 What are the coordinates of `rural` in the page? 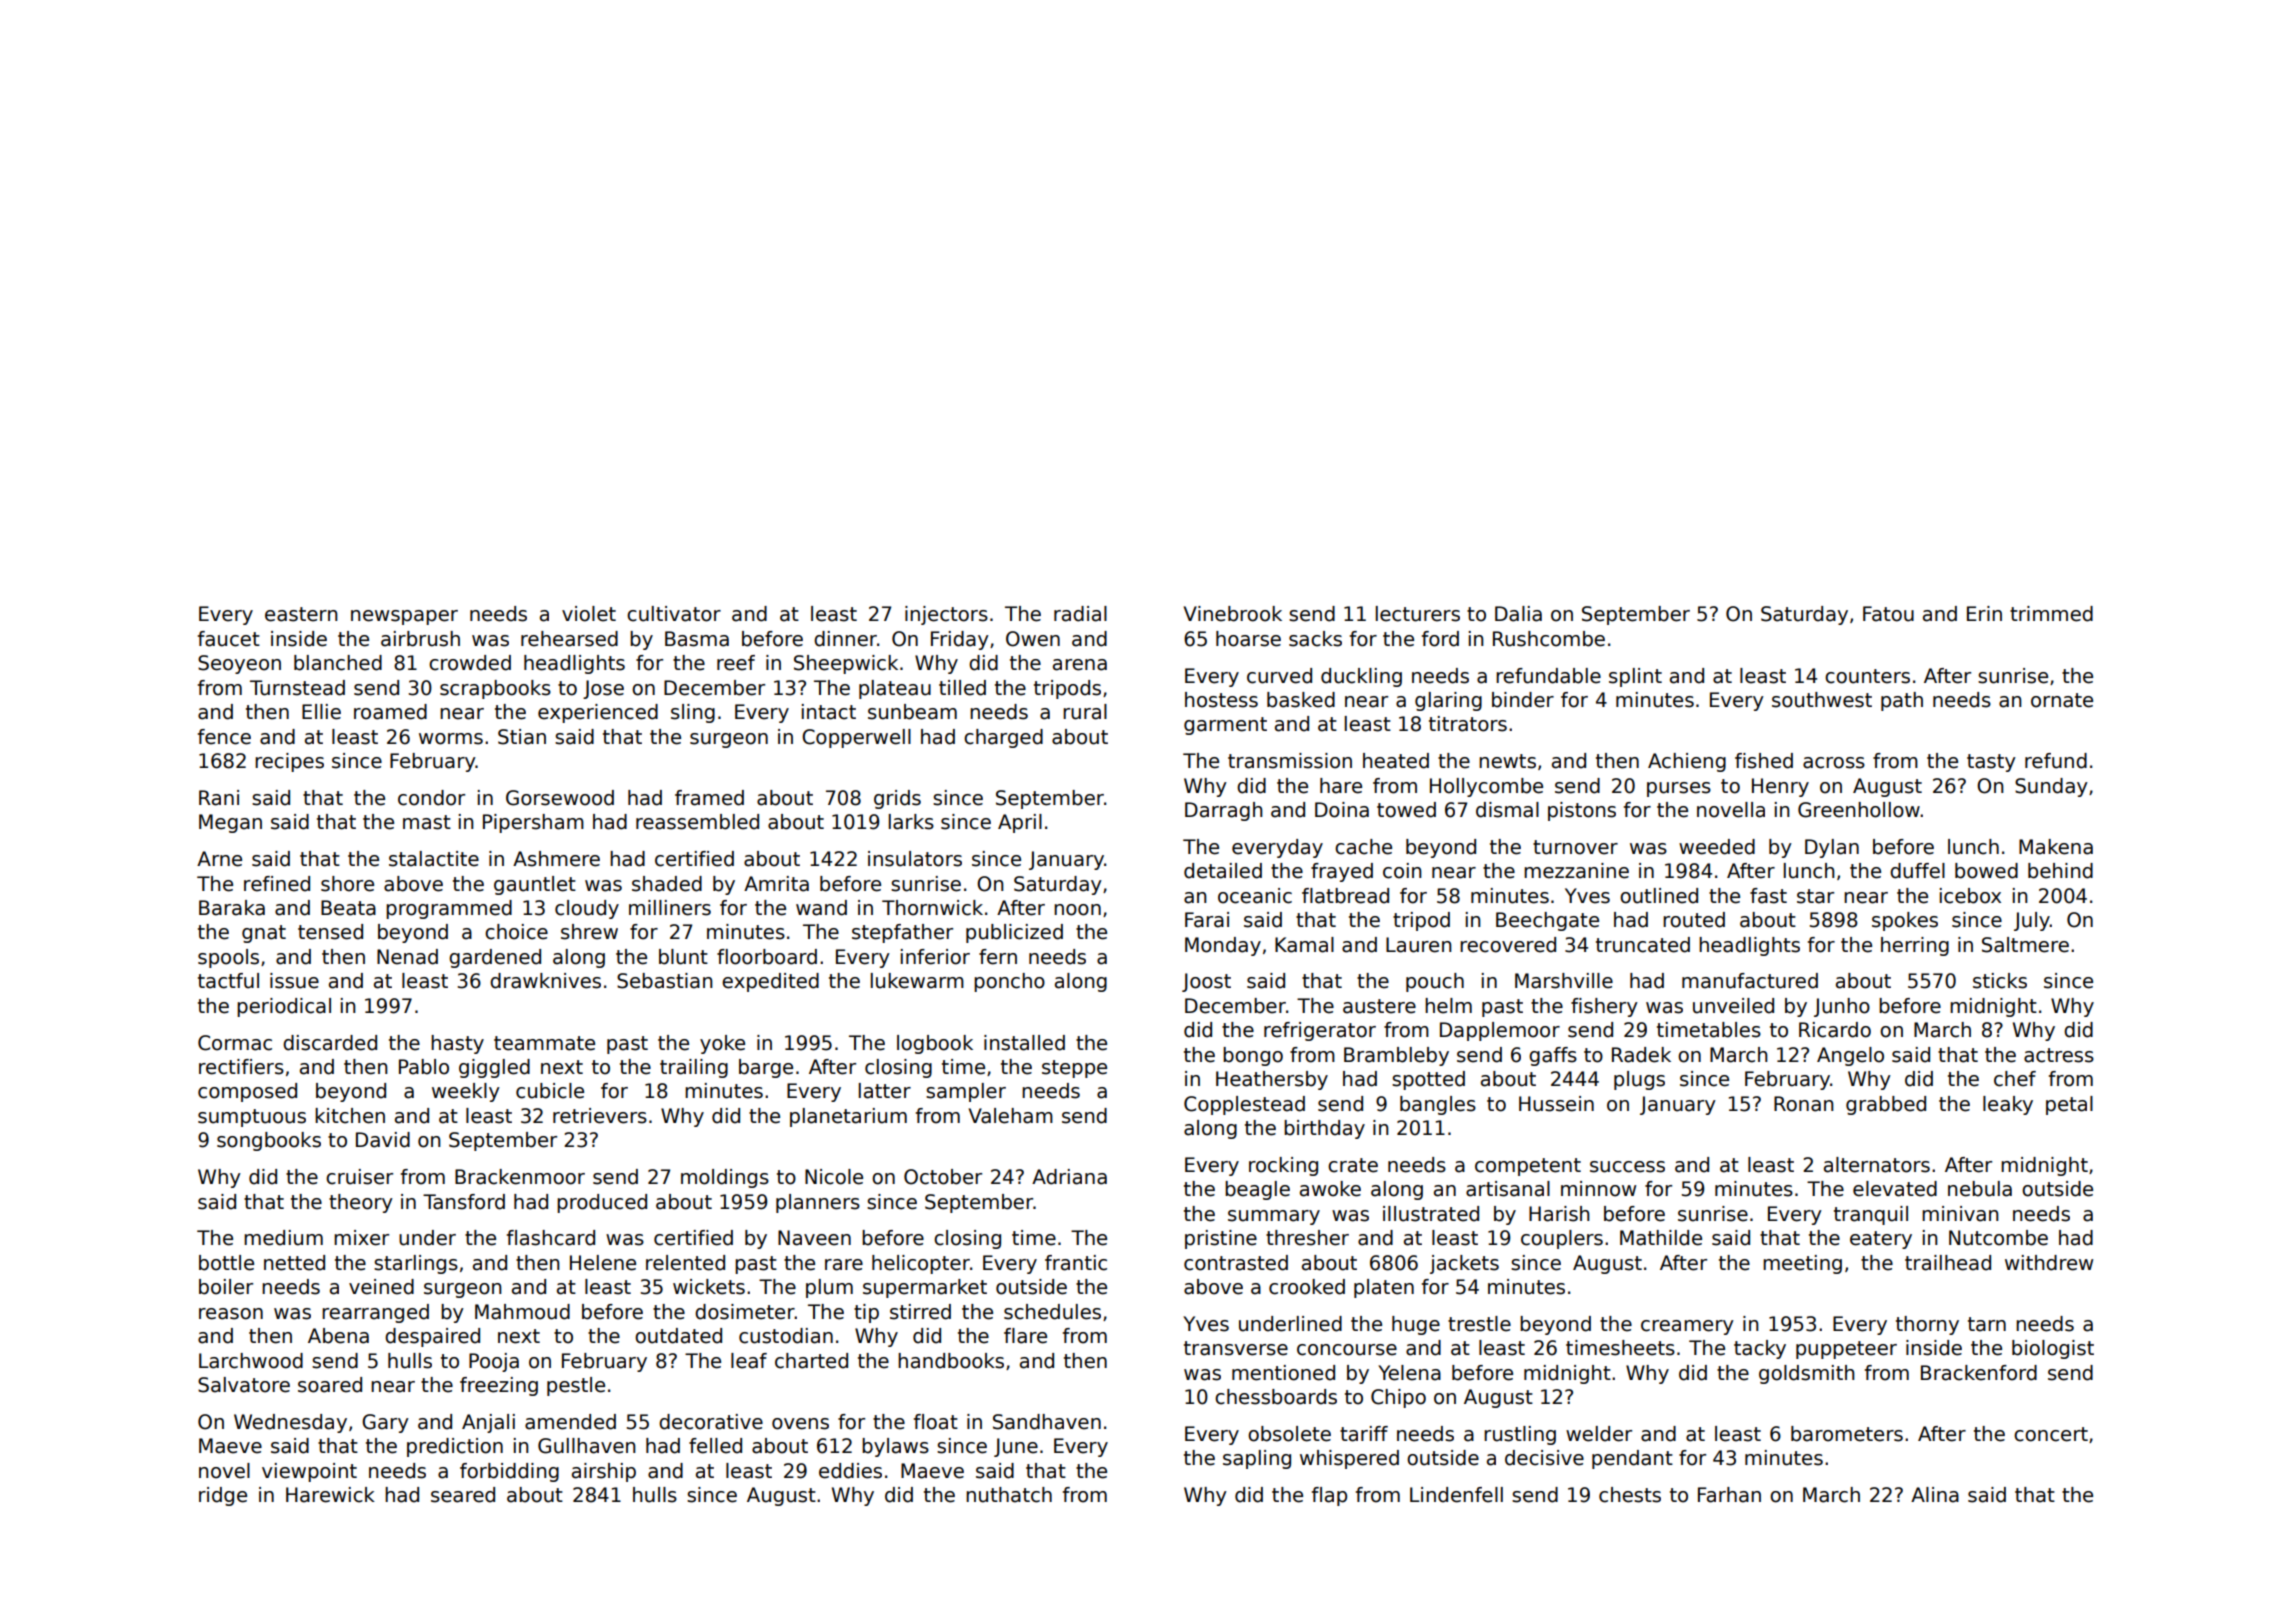 It's located at (1085, 712).
